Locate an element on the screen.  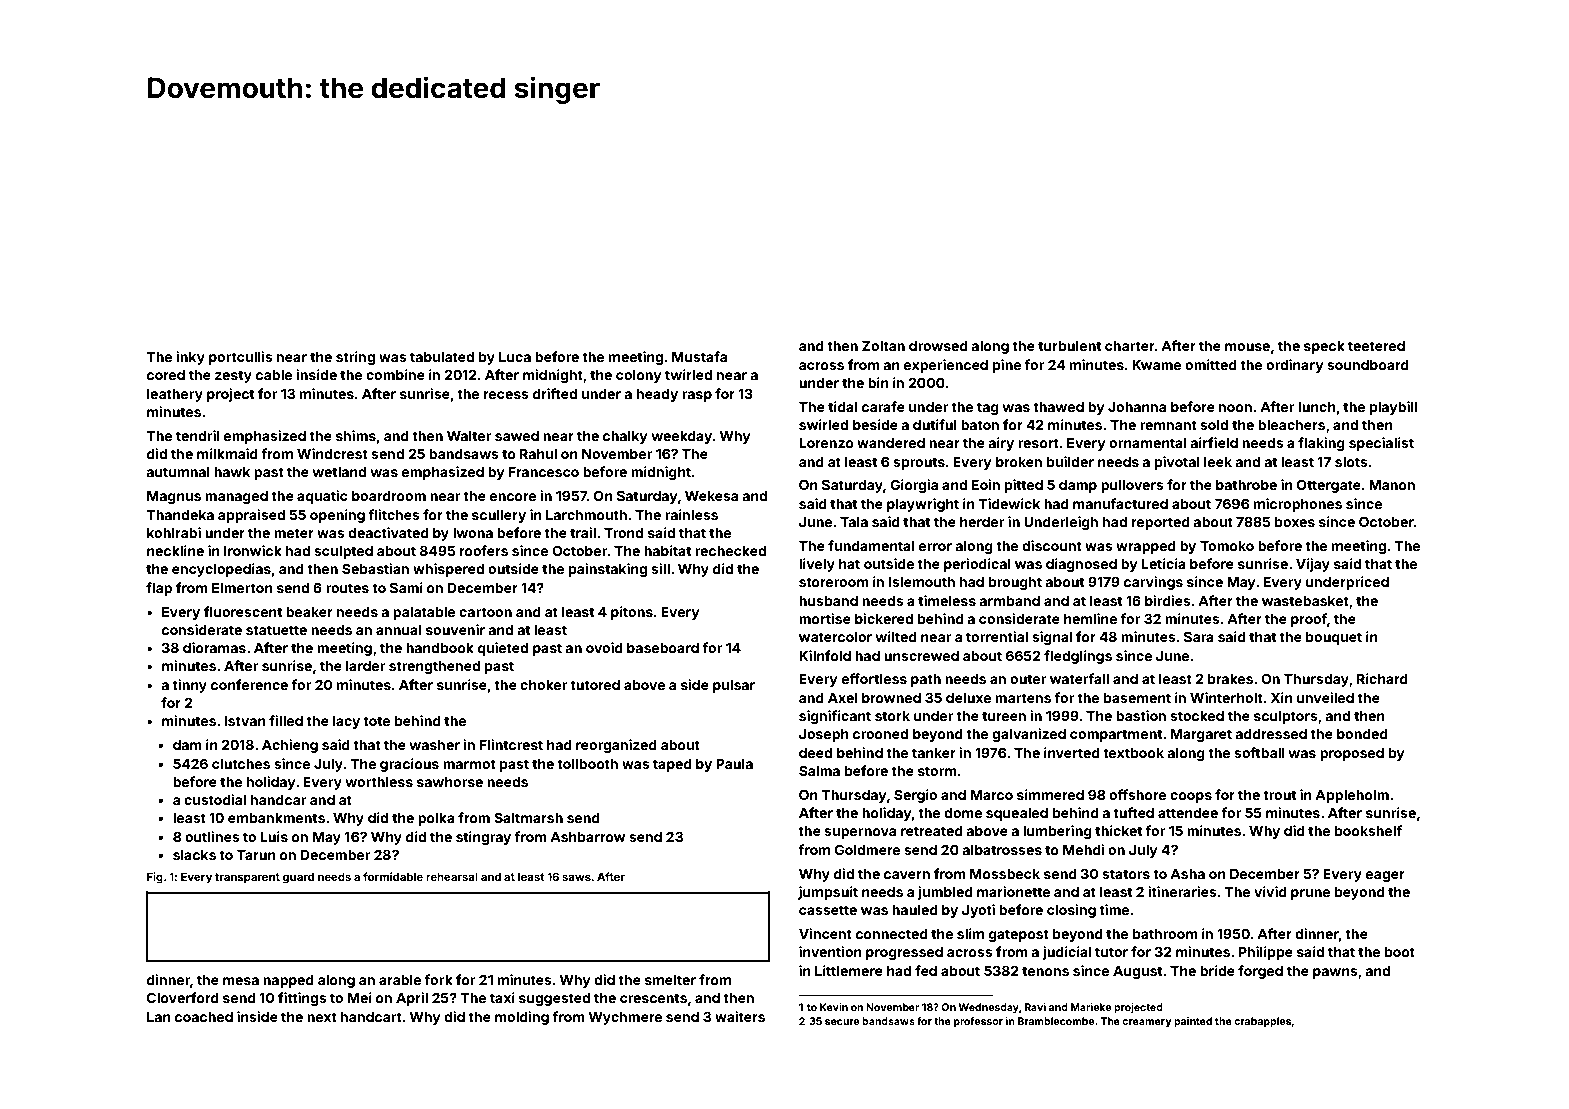
fork is located at coordinates (438, 979).
